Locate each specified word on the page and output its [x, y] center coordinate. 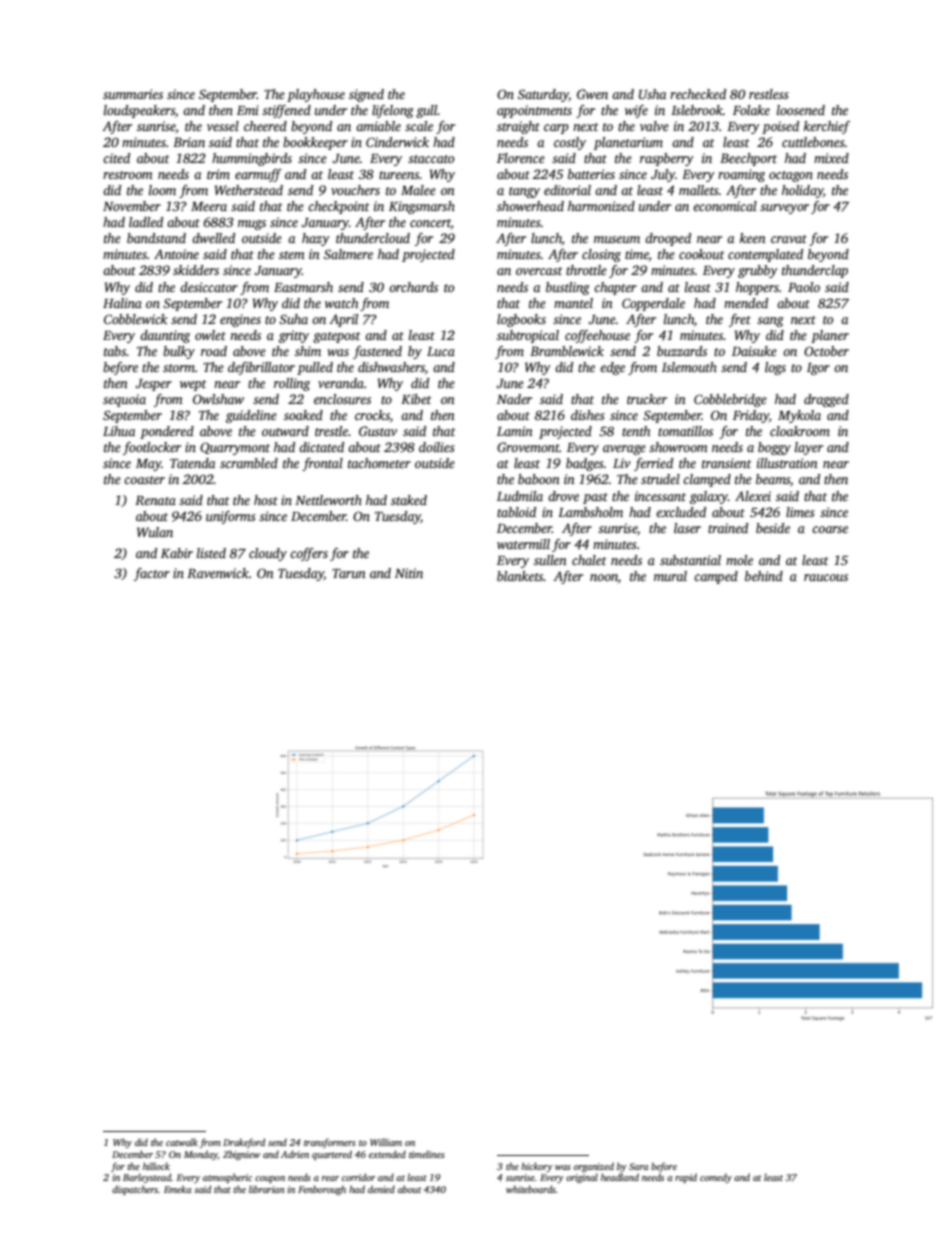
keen [753, 238]
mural [670, 576]
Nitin [409, 573]
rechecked [698, 94]
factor [152, 574]
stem [292, 255]
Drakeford [244, 1143]
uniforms [231, 517]
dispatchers [135, 1190]
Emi [248, 110]
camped [716, 577]
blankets [520, 576]
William [386, 1142]
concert [430, 224]
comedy [716, 1178]
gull [427, 111]
